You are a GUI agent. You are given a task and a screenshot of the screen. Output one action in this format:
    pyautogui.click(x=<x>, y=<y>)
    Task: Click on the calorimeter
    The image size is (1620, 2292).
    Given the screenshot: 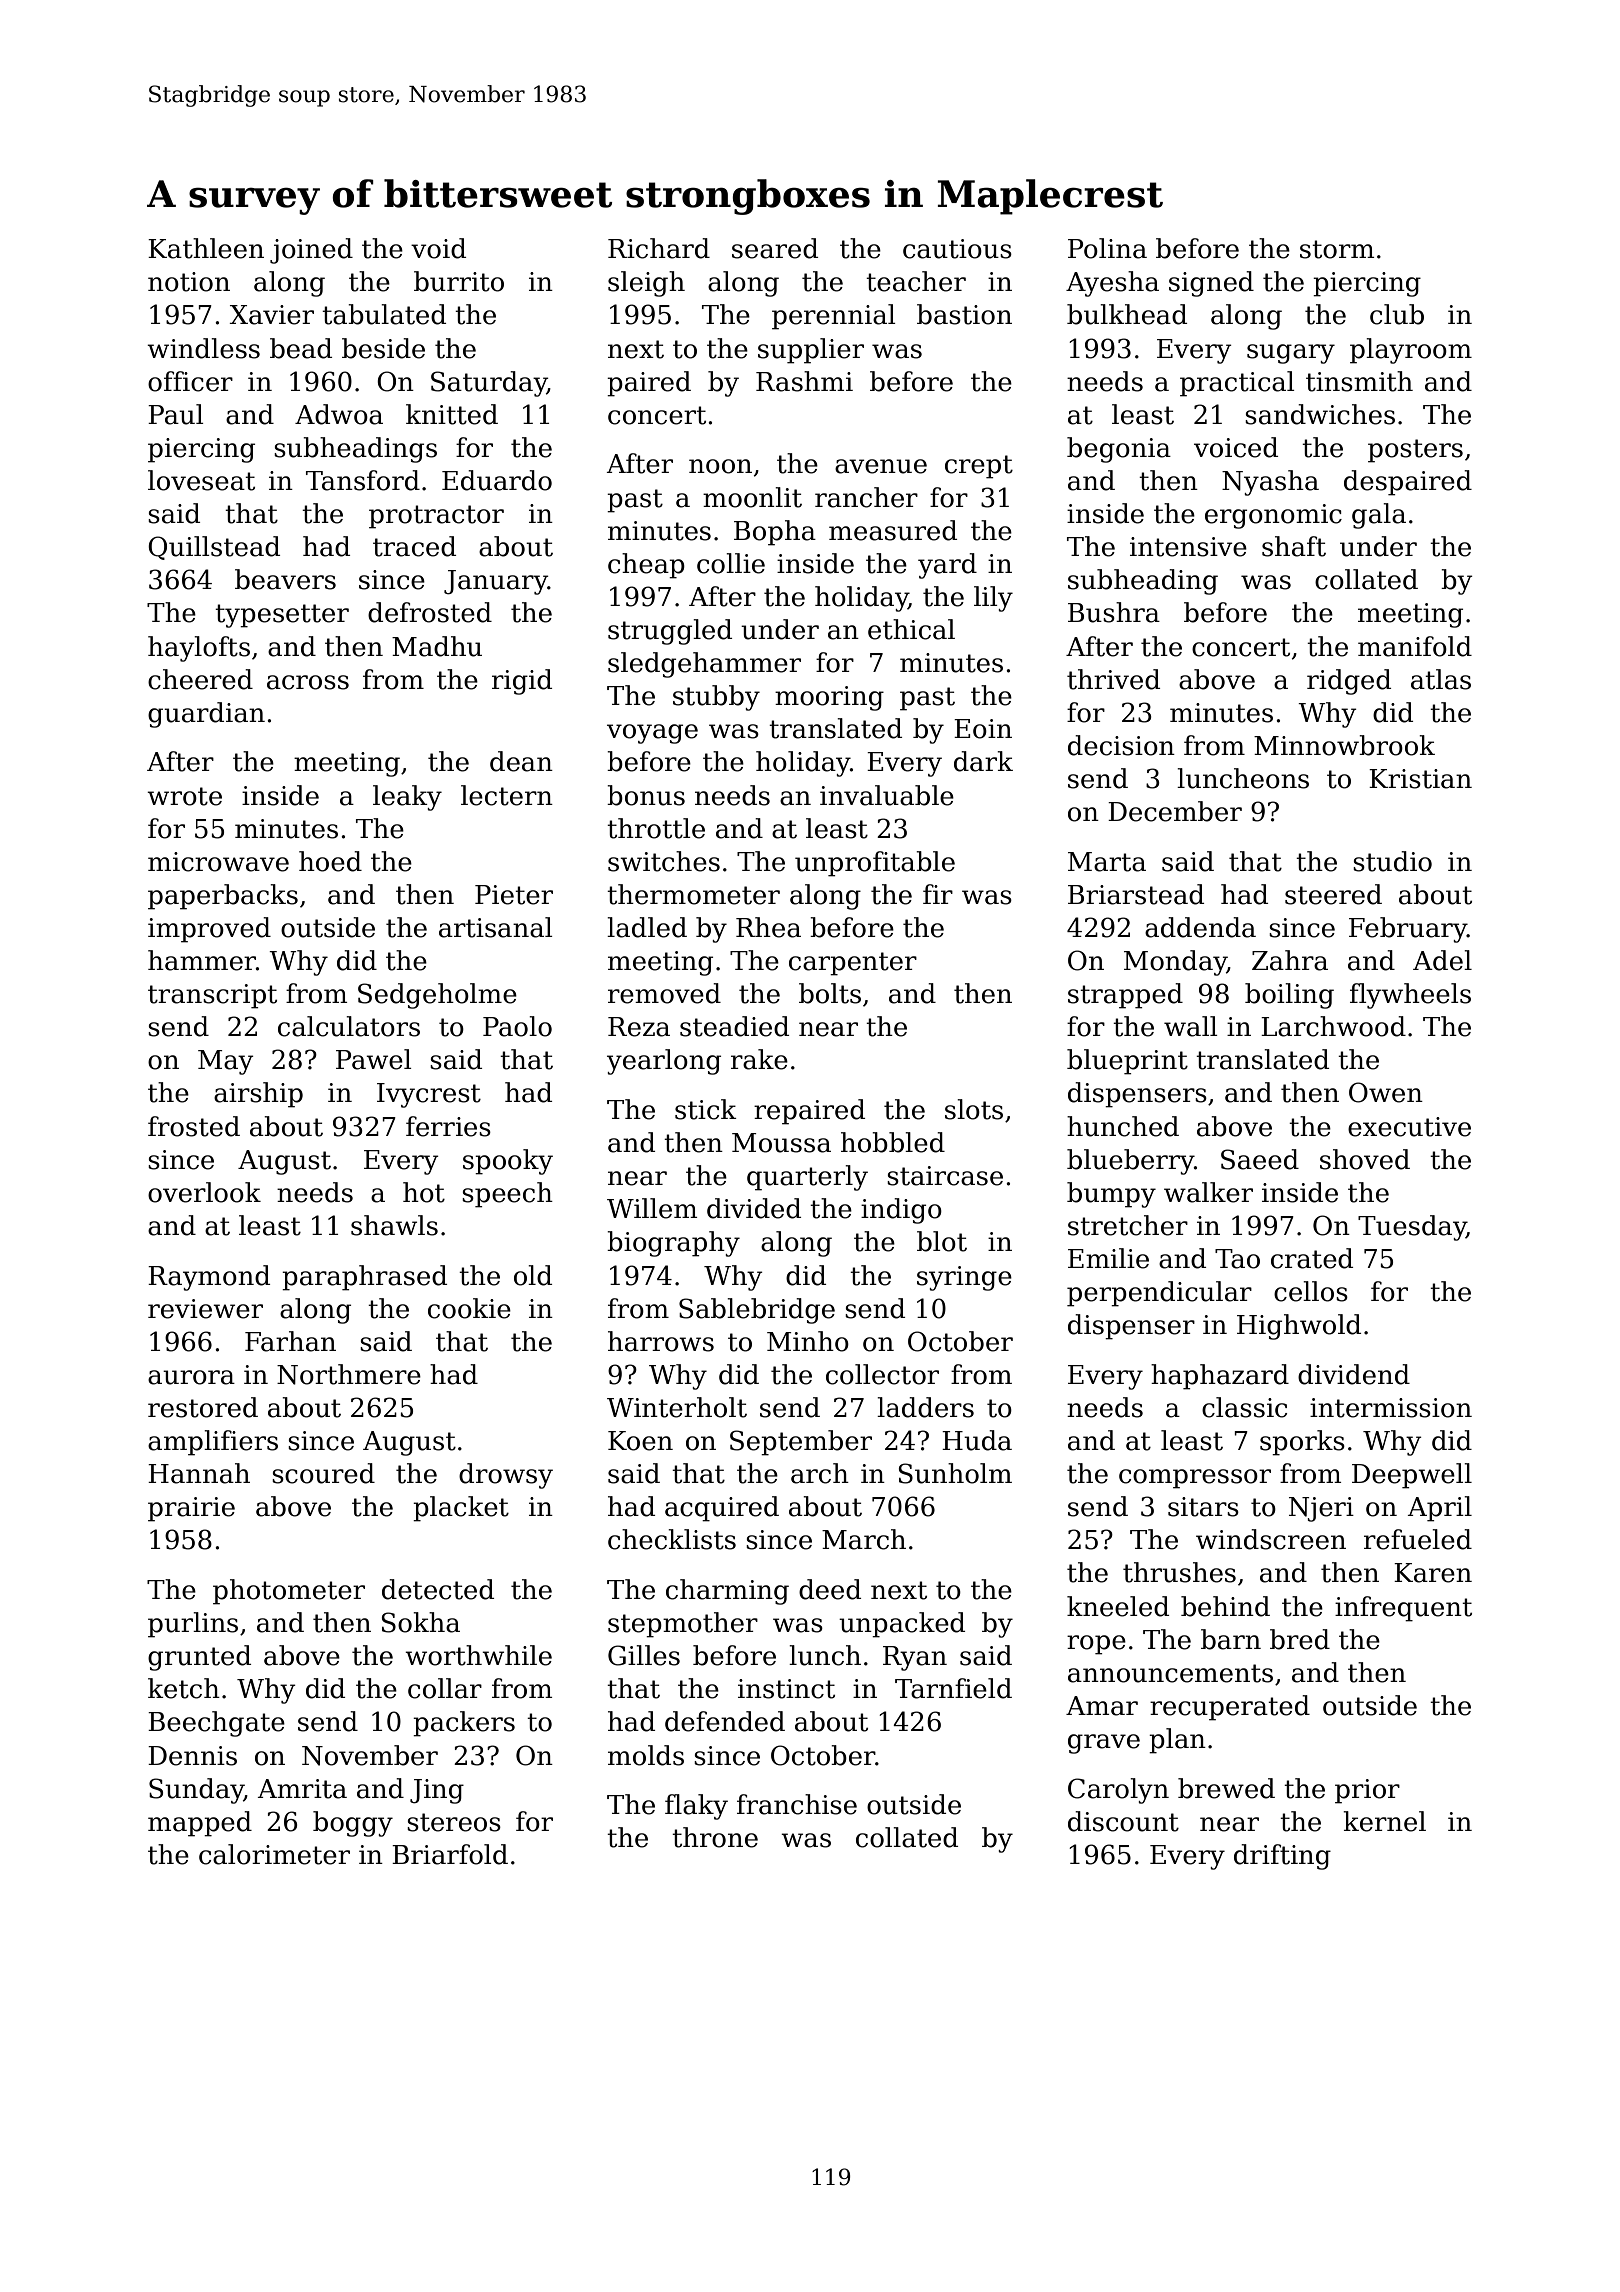 What is the action you would take?
    pyautogui.click(x=274, y=1854)
